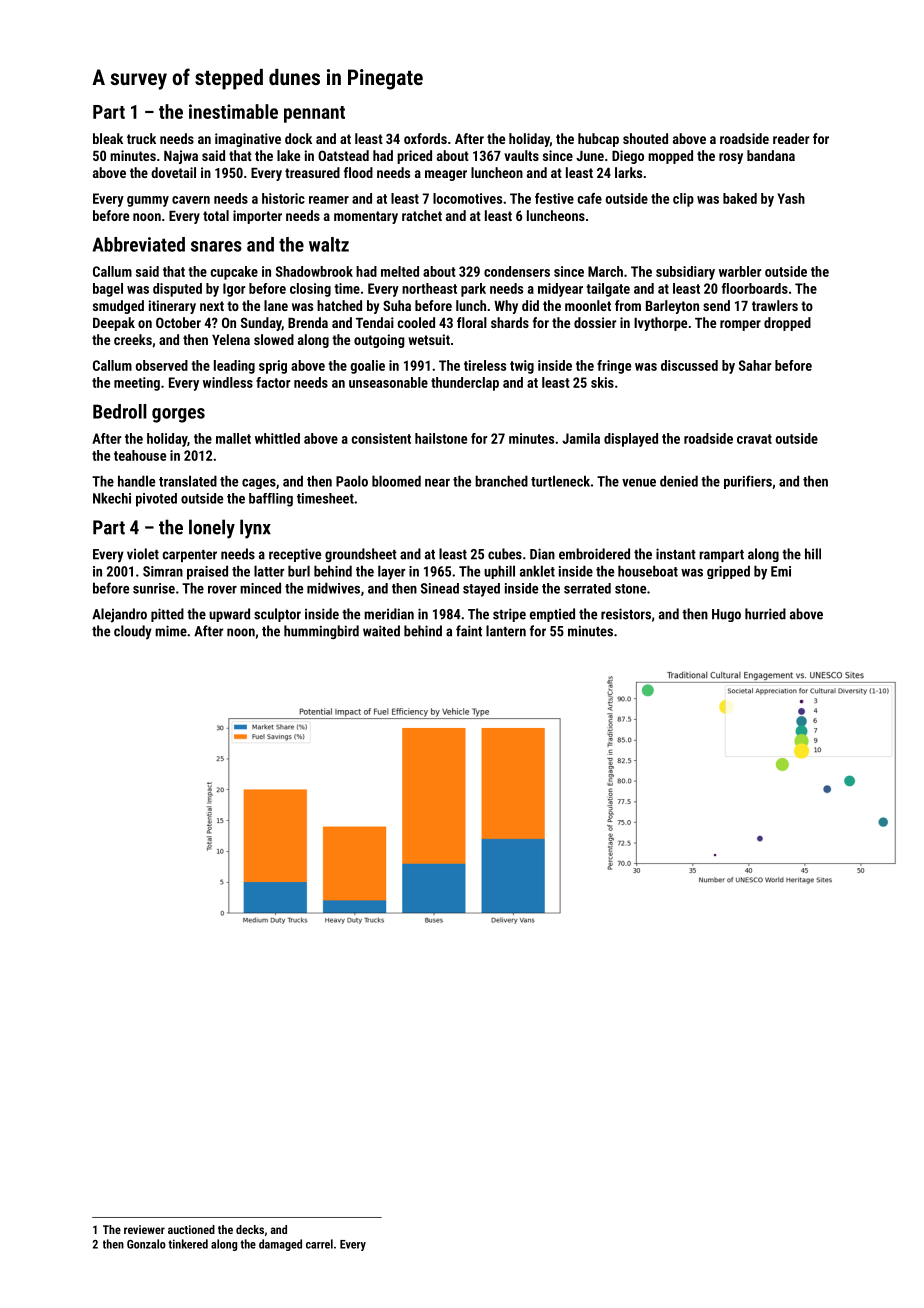 Image resolution: width=924 pixels, height=1308 pixels. What do you see at coordinates (191, 1229) in the page?
I see `auctioned` at bounding box center [191, 1229].
